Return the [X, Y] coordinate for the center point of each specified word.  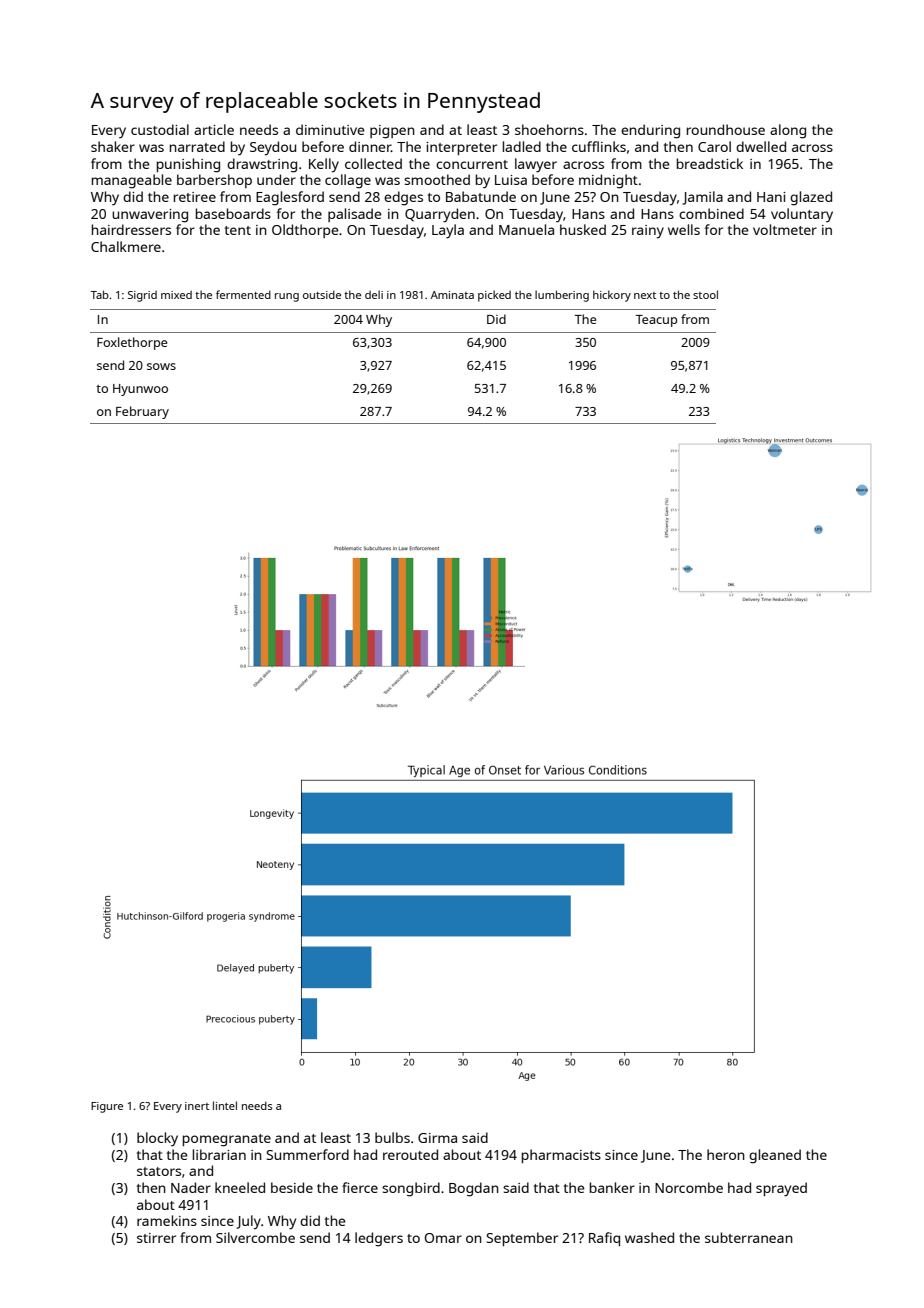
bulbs [392, 1137]
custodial [160, 129]
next [645, 295]
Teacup [656, 321]
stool [705, 294]
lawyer [536, 165]
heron [726, 1154]
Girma [437, 1138]
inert [197, 1106]
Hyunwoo [140, 390]
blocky [157, 1139]
